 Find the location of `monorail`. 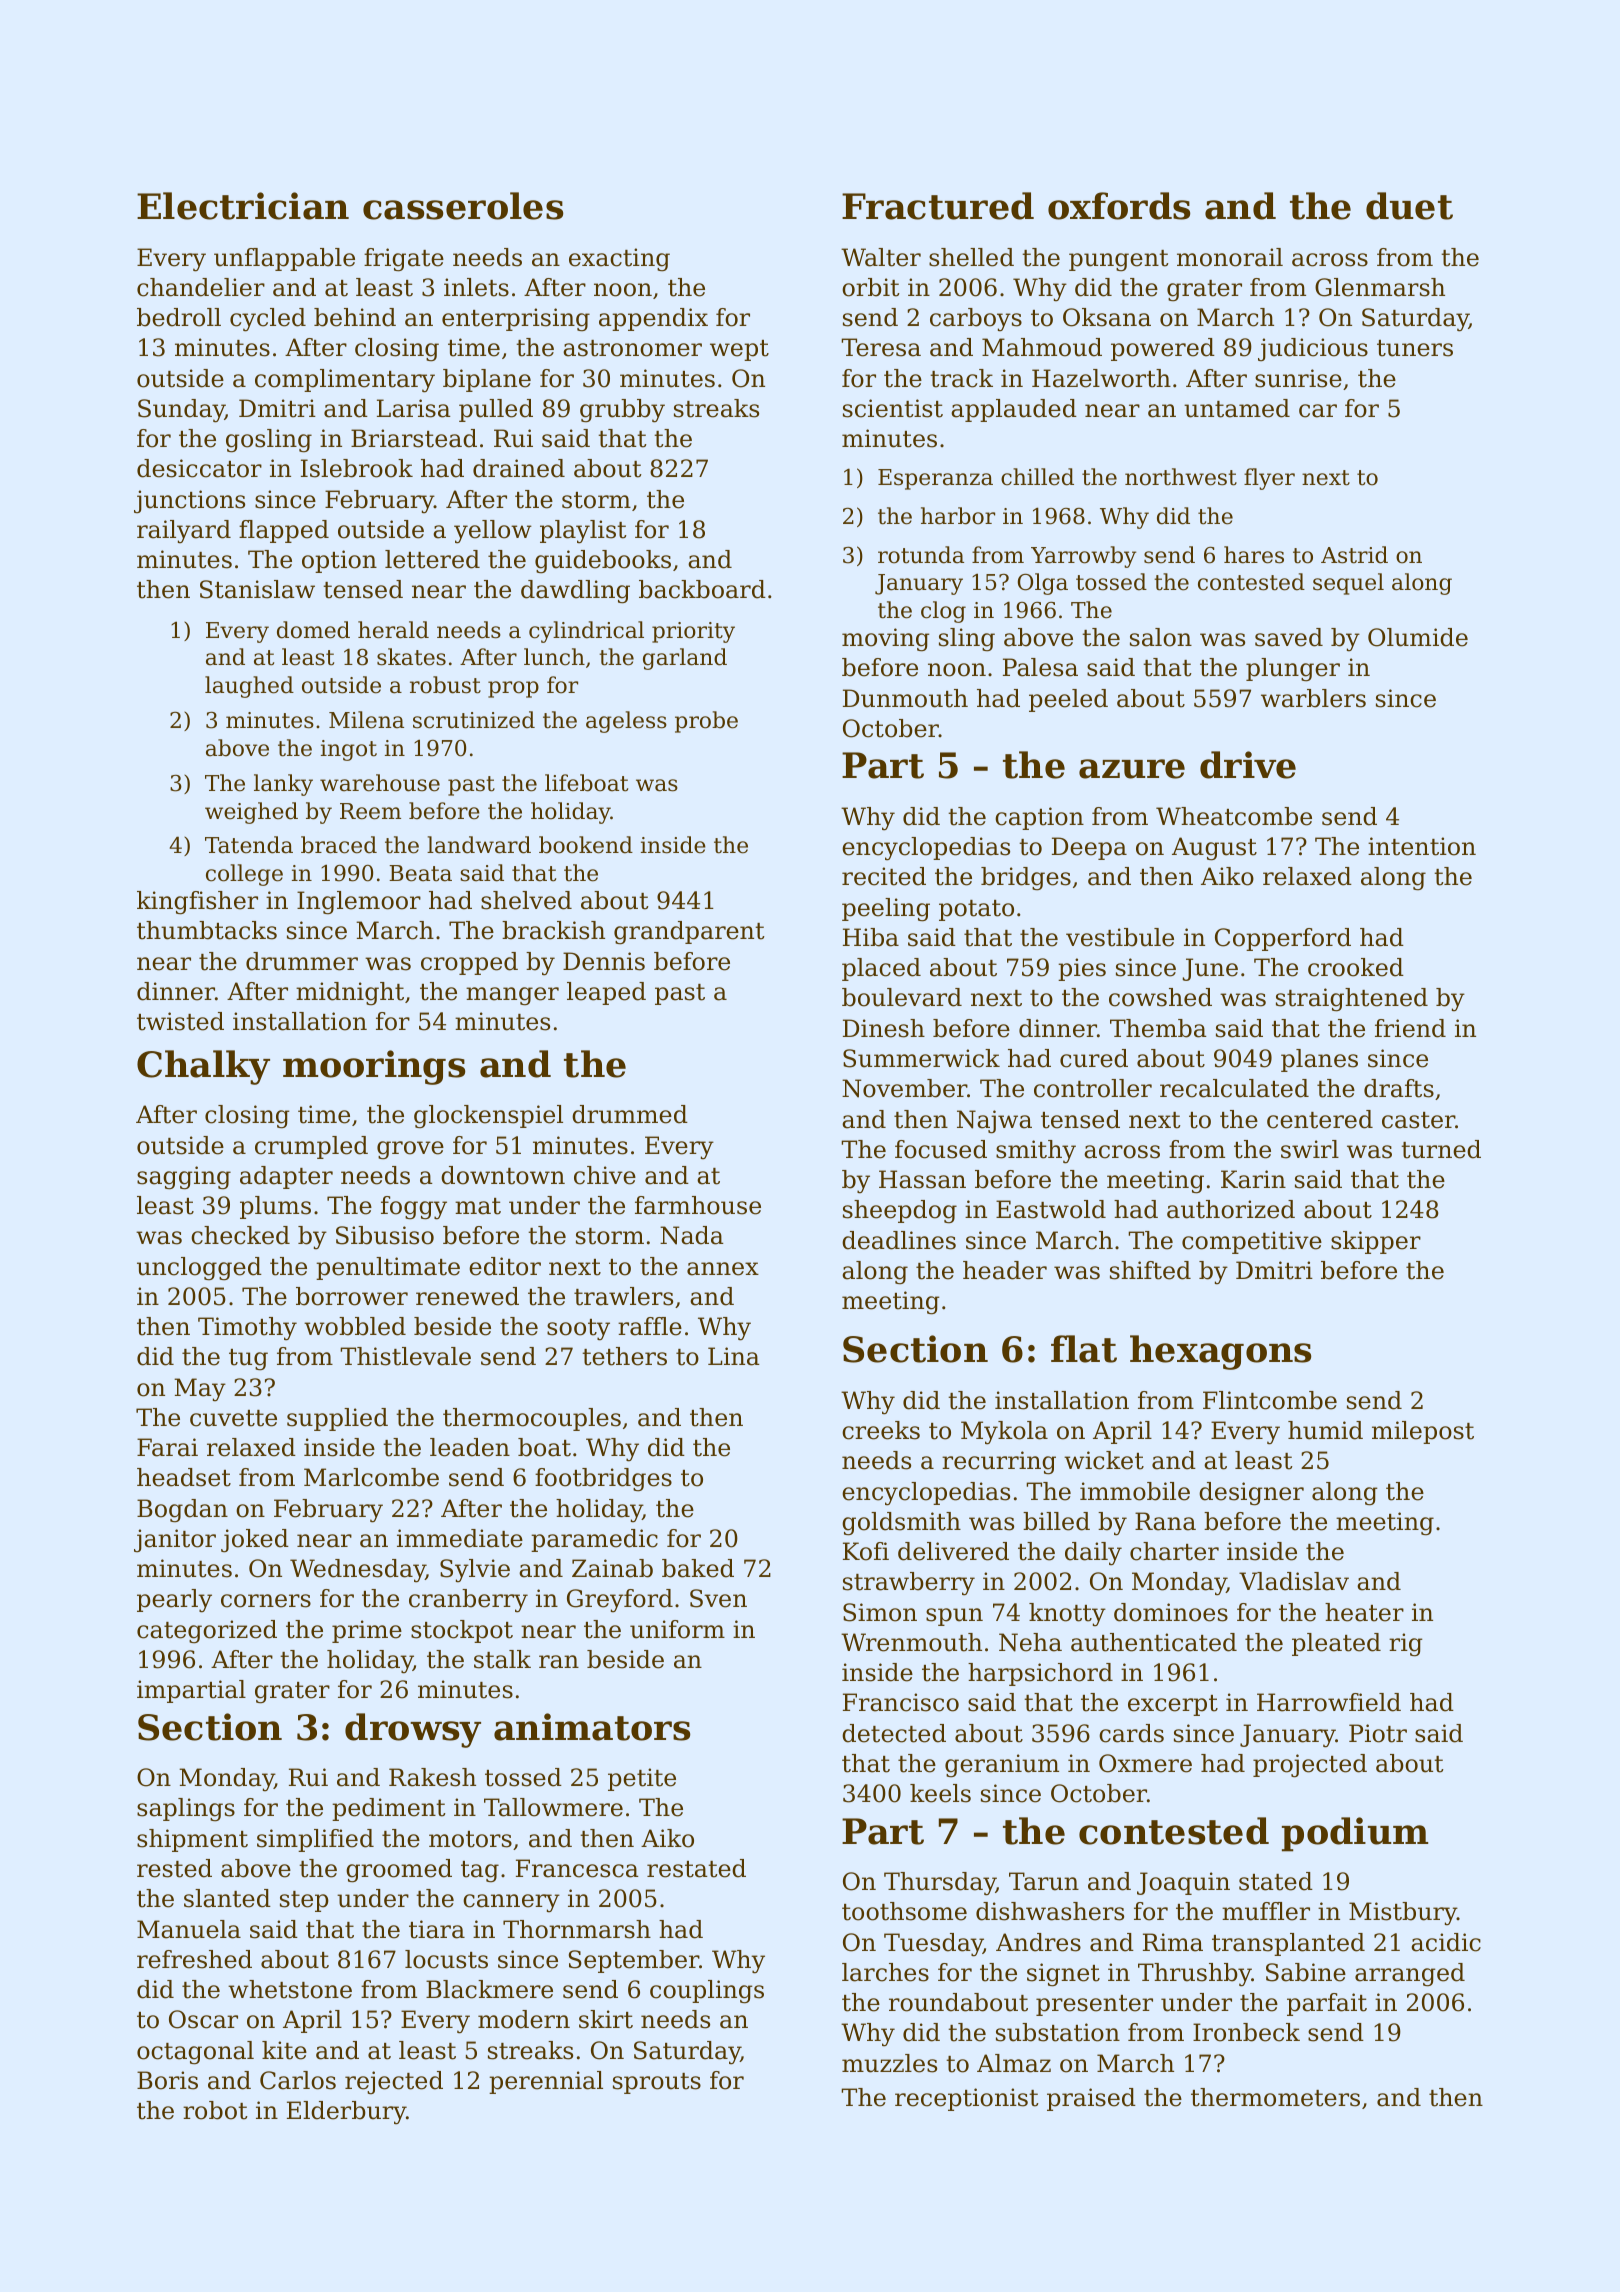

monorail is located at coordinates (1230, 257).
